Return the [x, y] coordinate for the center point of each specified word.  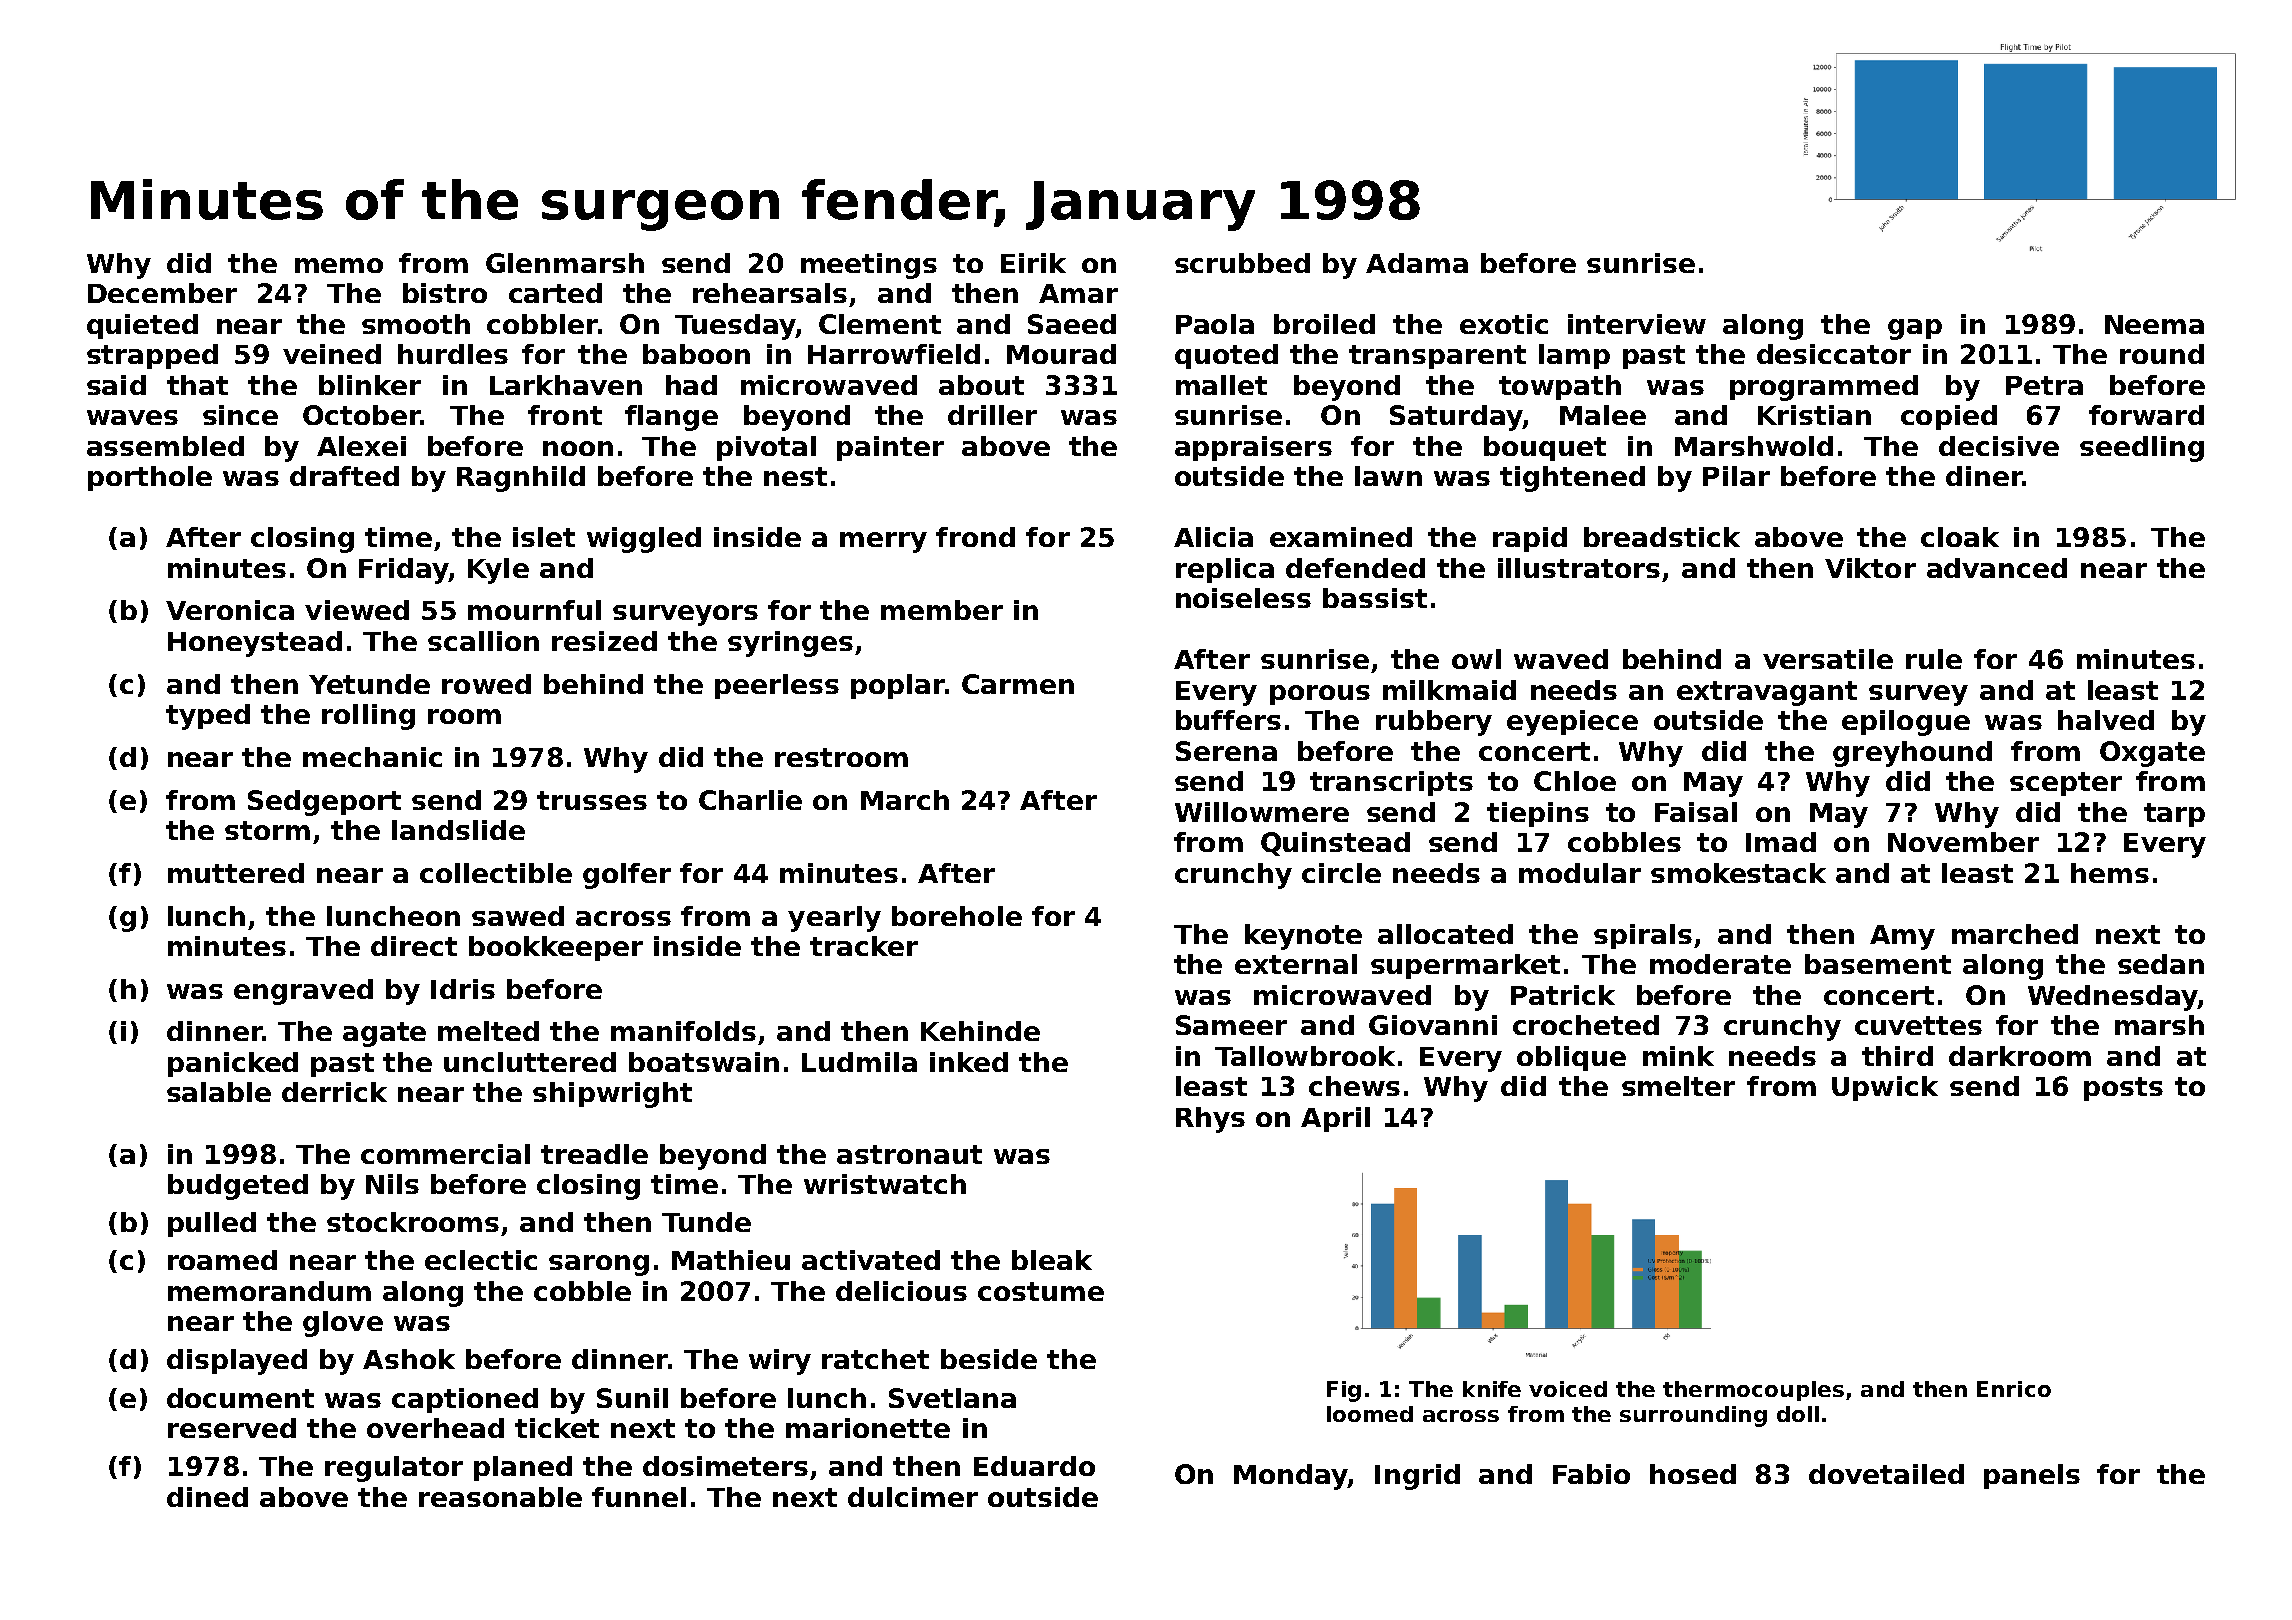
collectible [496, 873]
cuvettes [1918, 1025]
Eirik [1033, 263]
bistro [445, 293]
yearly [834, 919]
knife [1492, 1389]
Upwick [1885, 1088]
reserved [232, 1428]
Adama [1417, 263]
